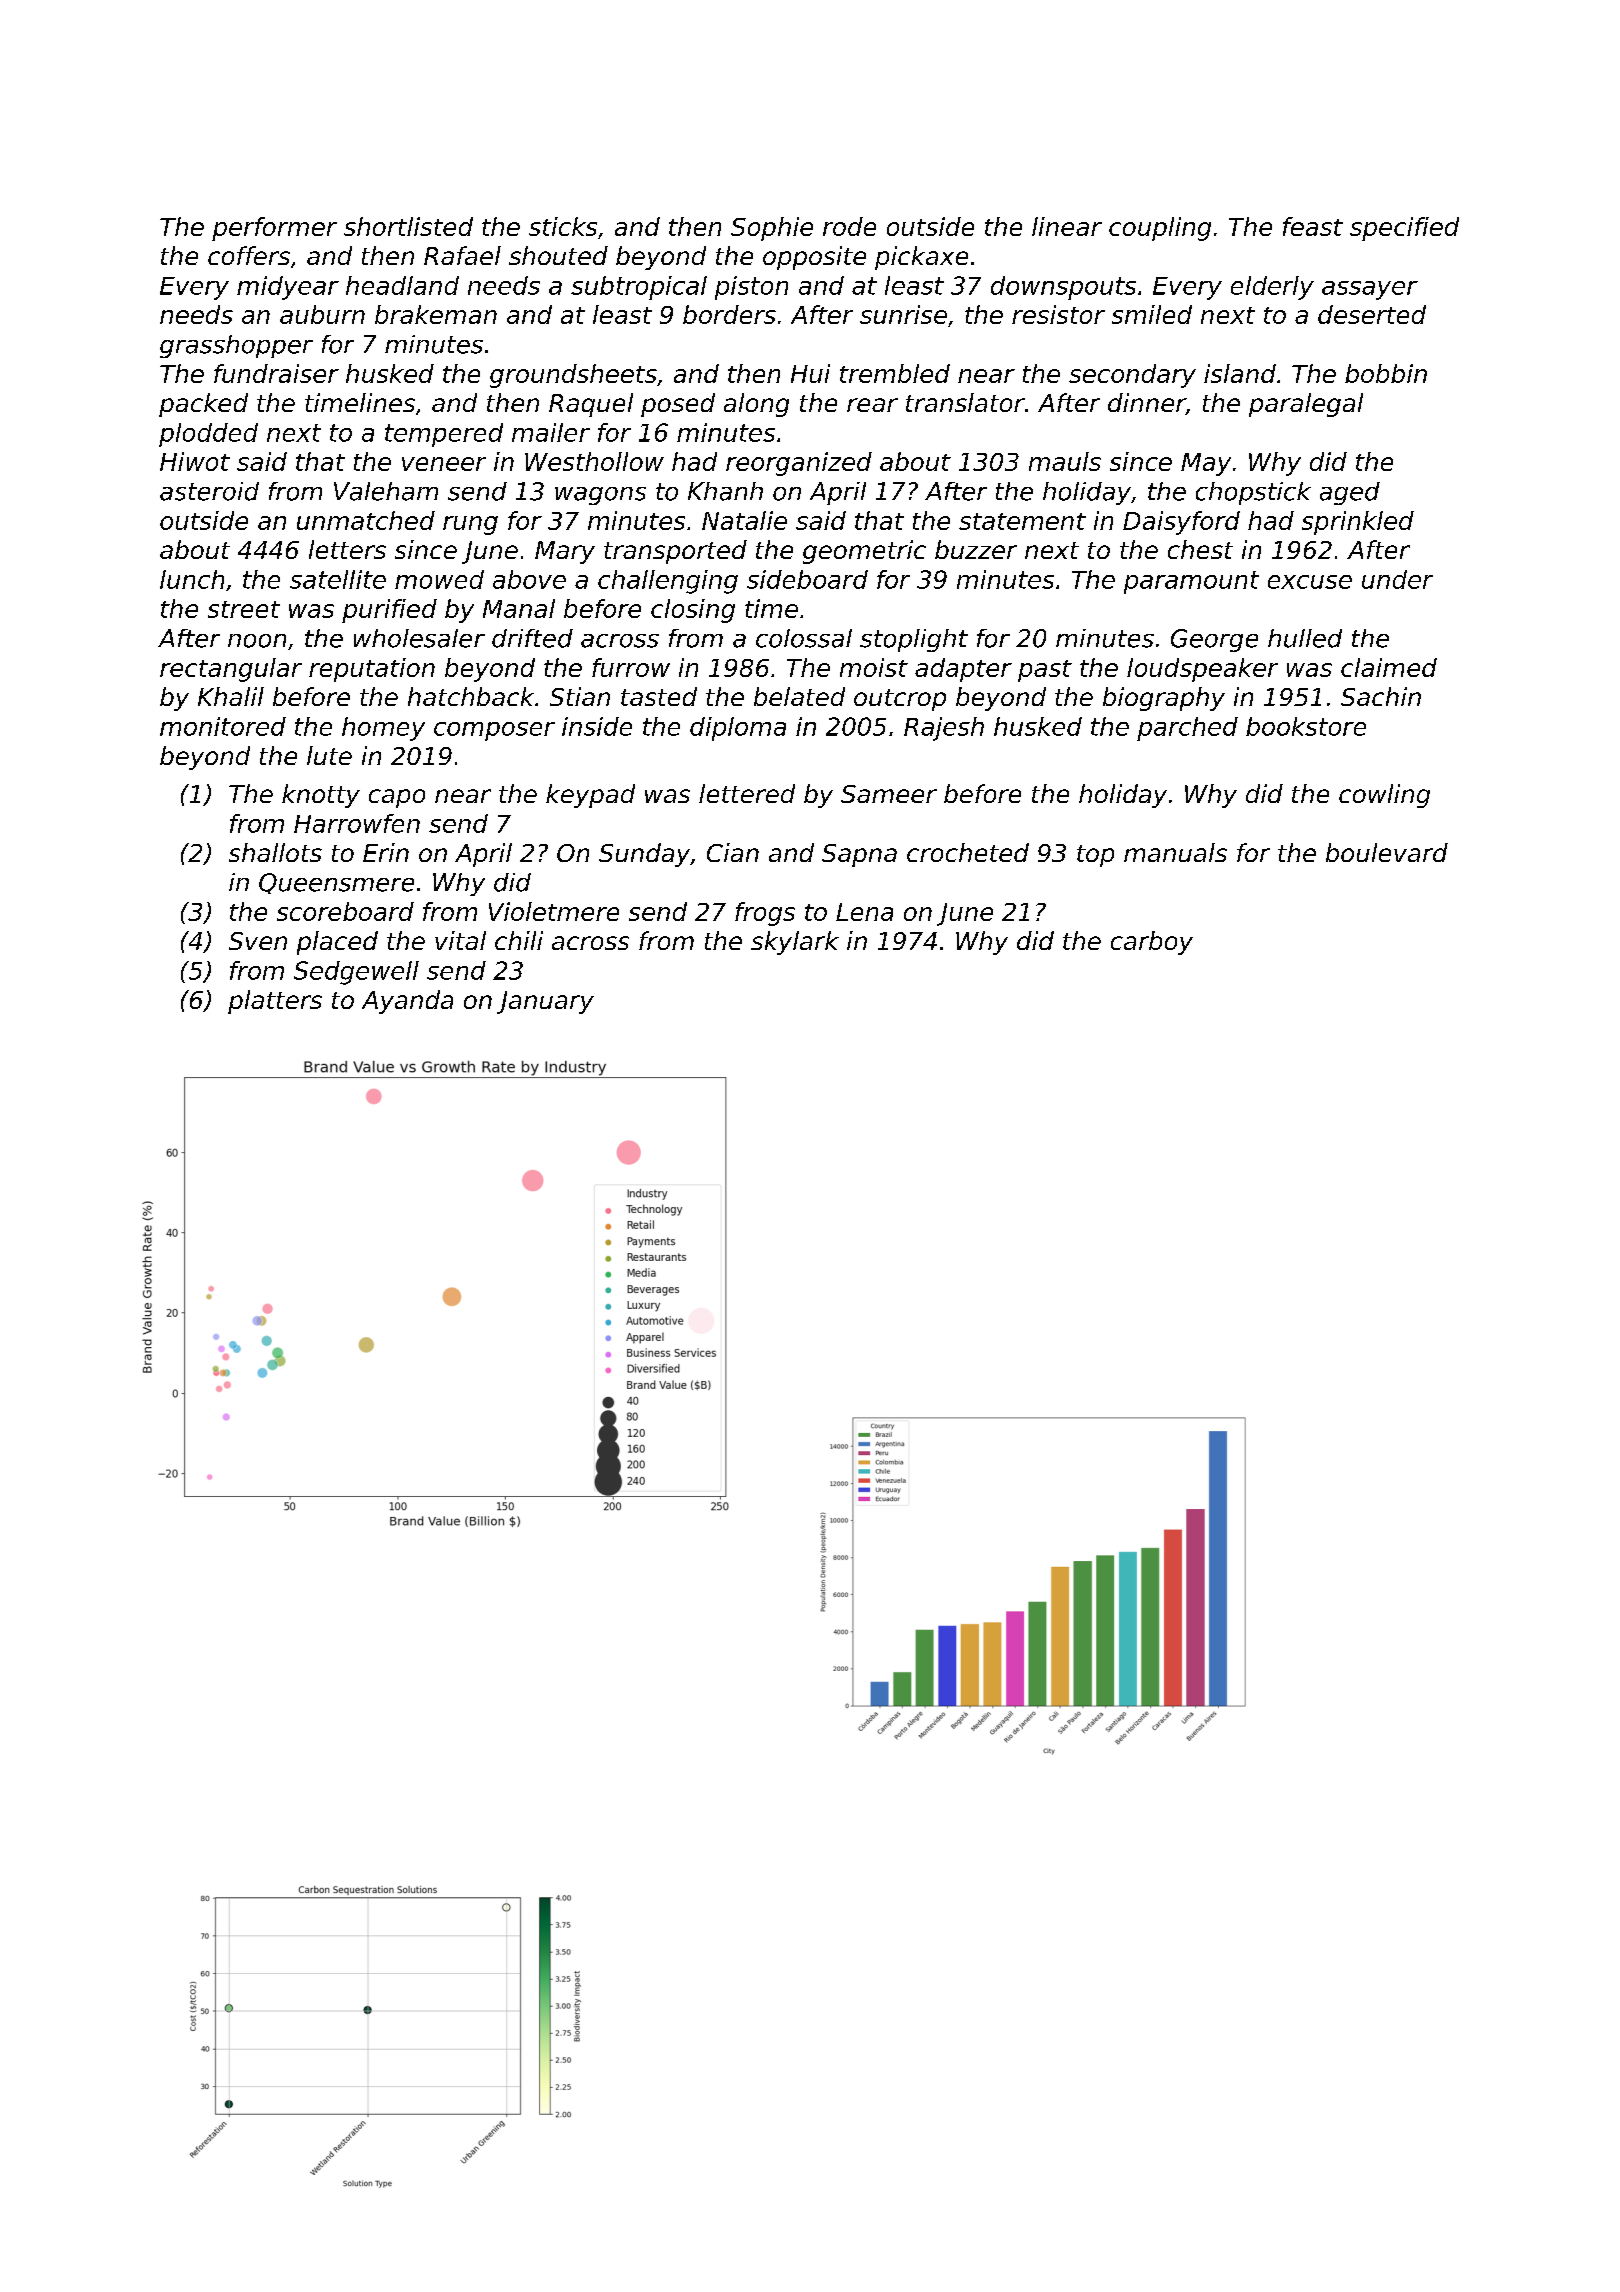 Image resolution: width=1620 pixels, height=2292 pixels. I want to click on skylark, so click(795, 943).
